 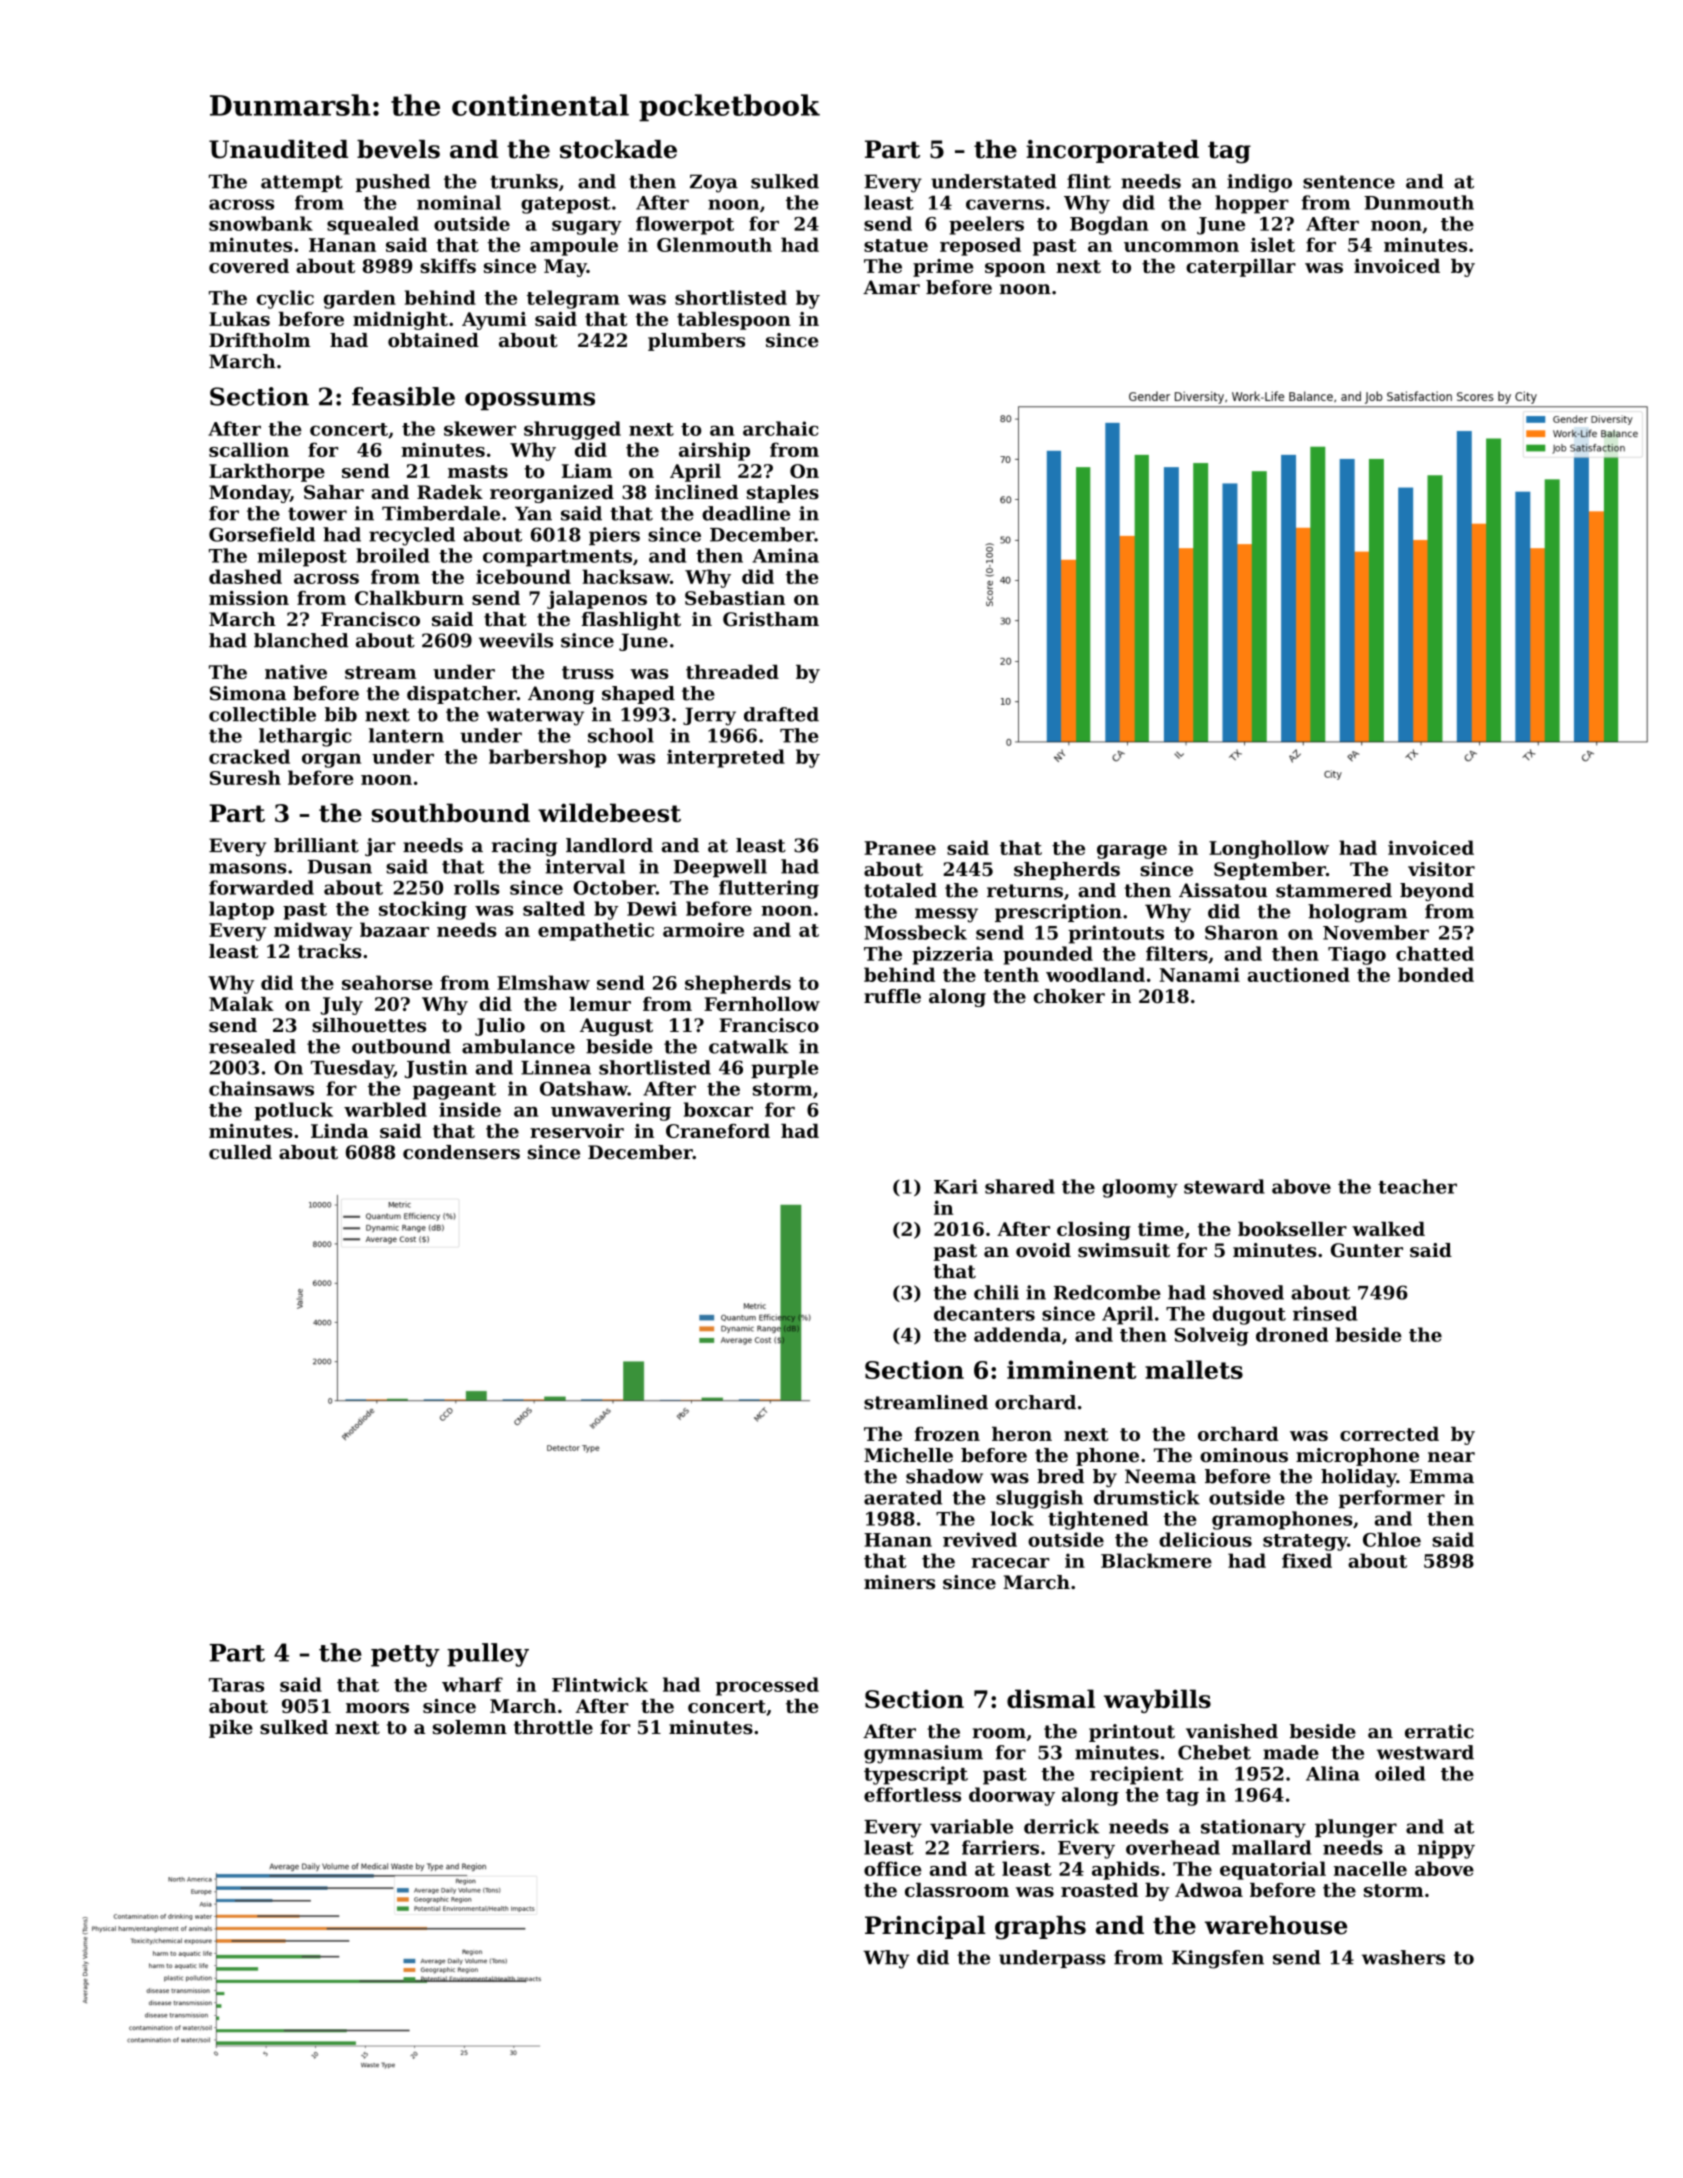 I want to click on swimsuit, so click(x=1124, y=1250).
